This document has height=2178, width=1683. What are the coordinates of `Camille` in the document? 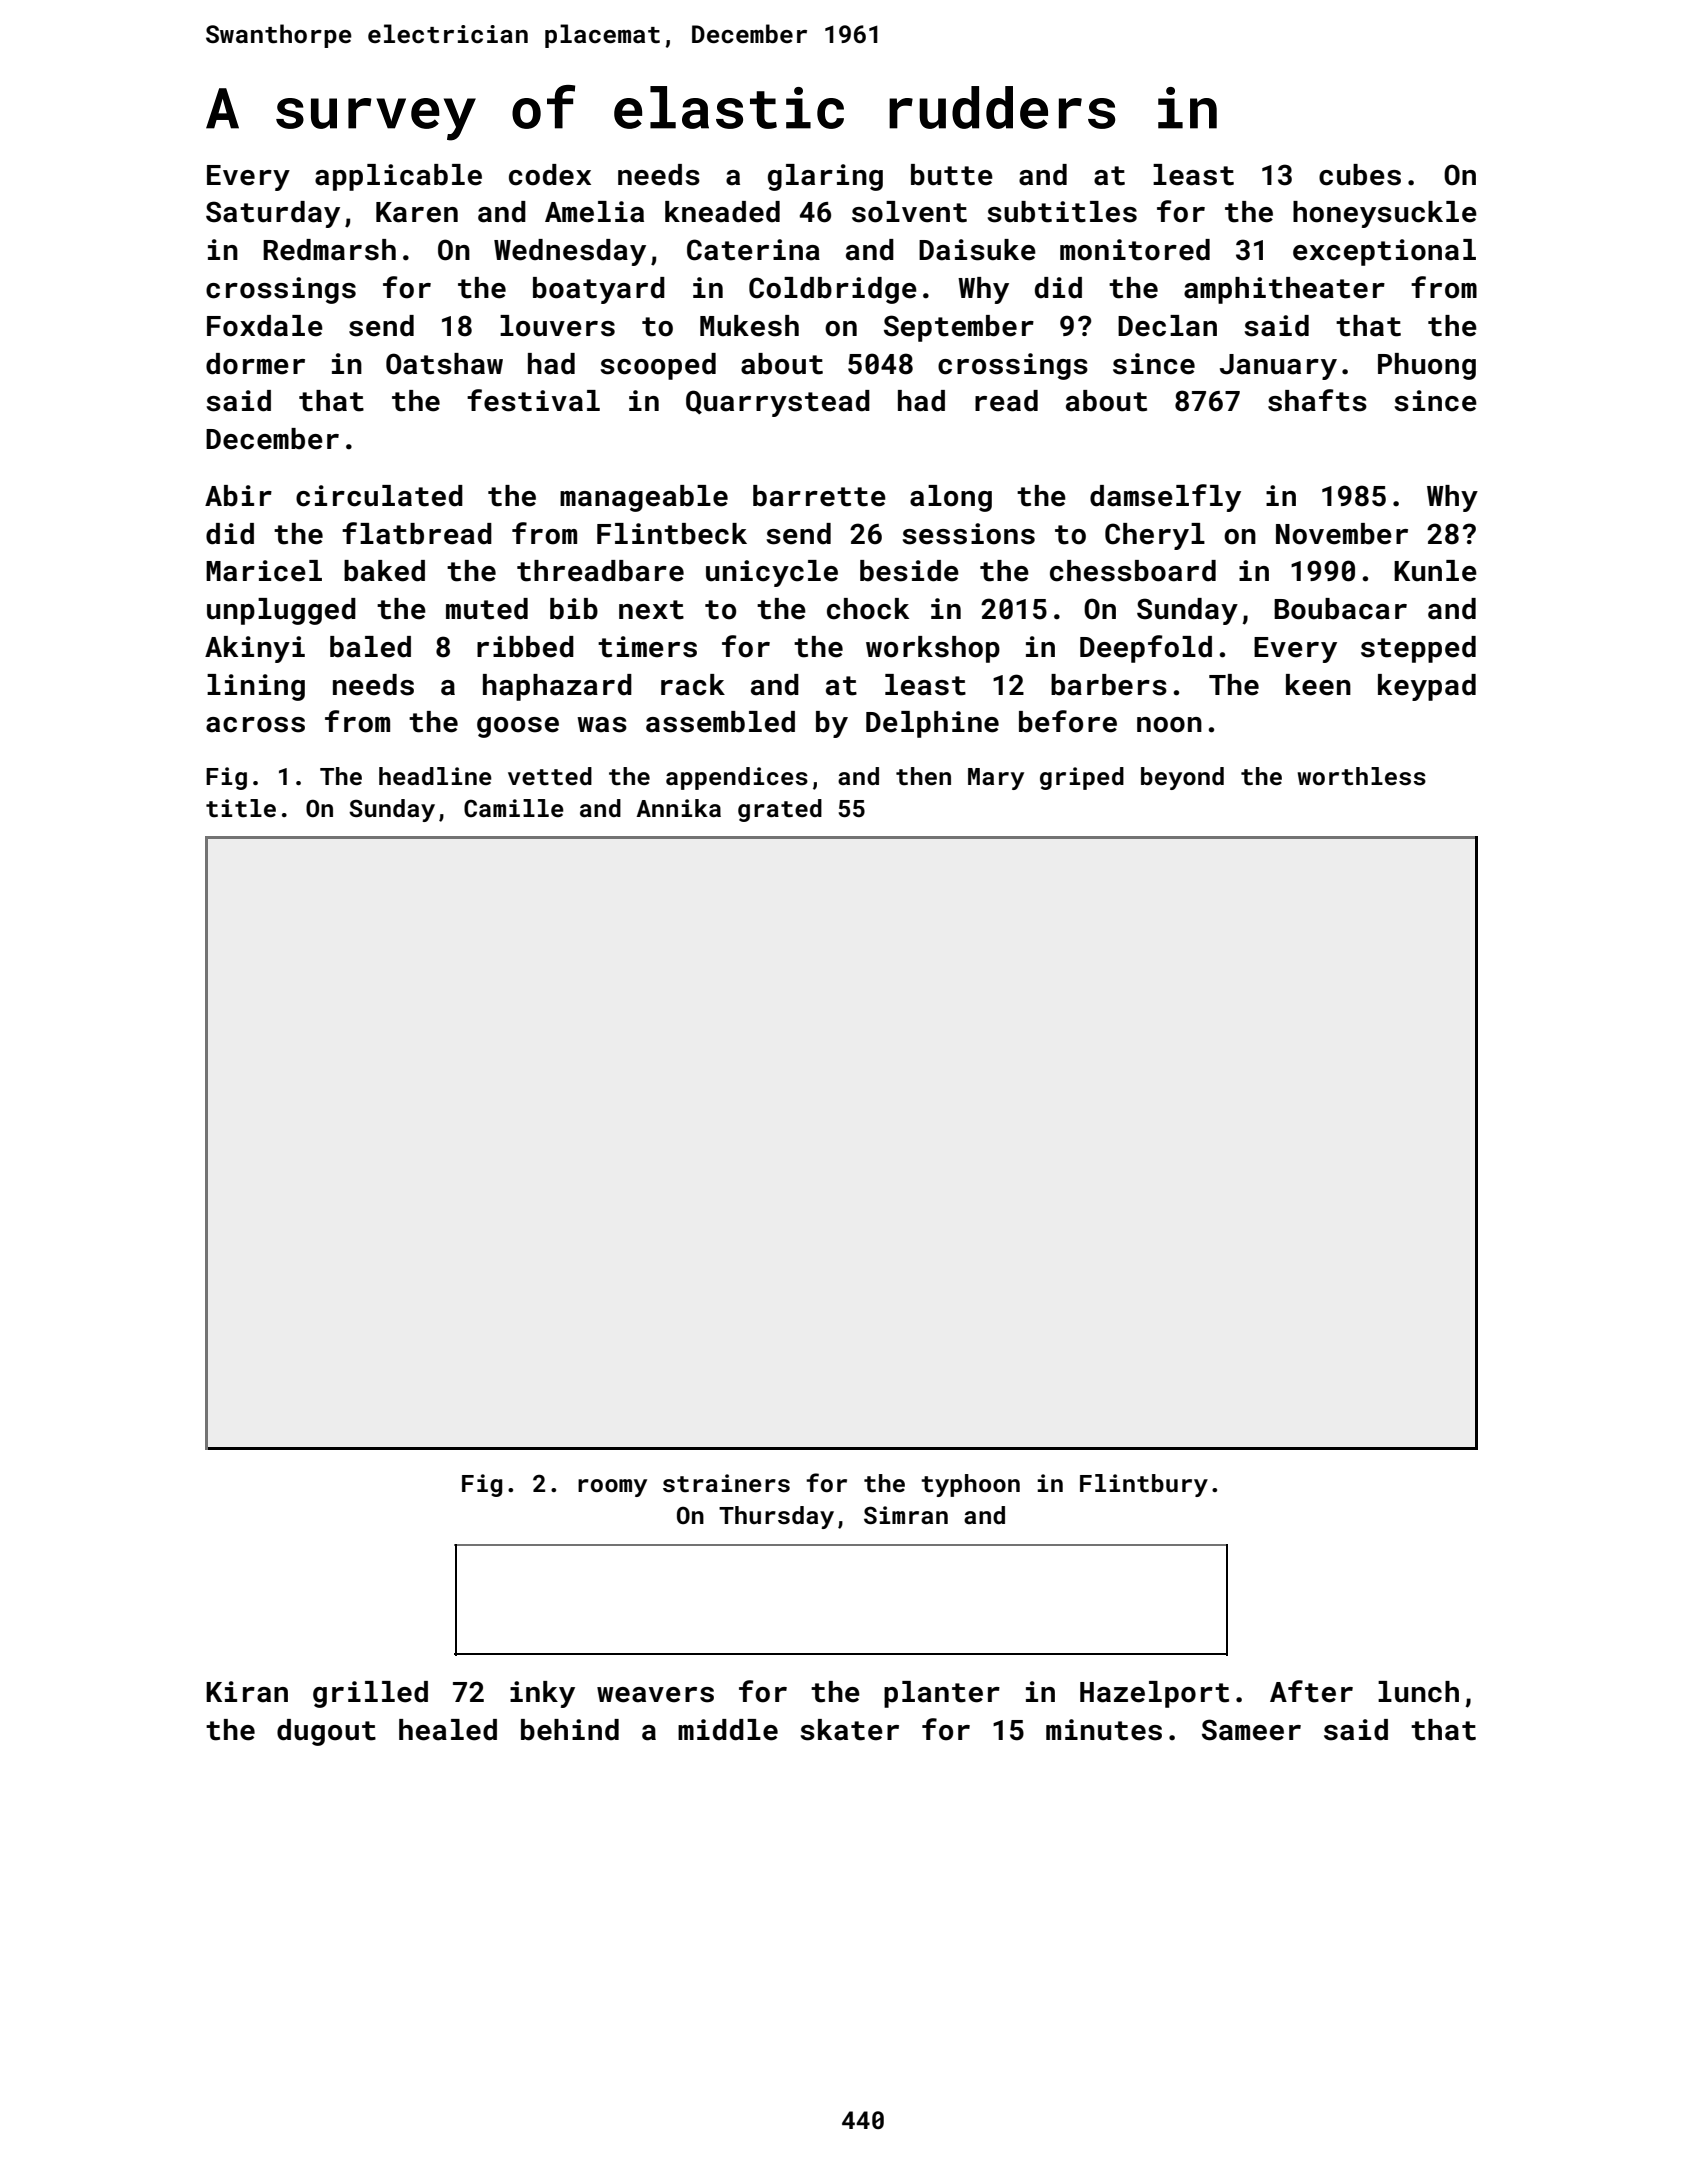 It's located at (514, 808).
